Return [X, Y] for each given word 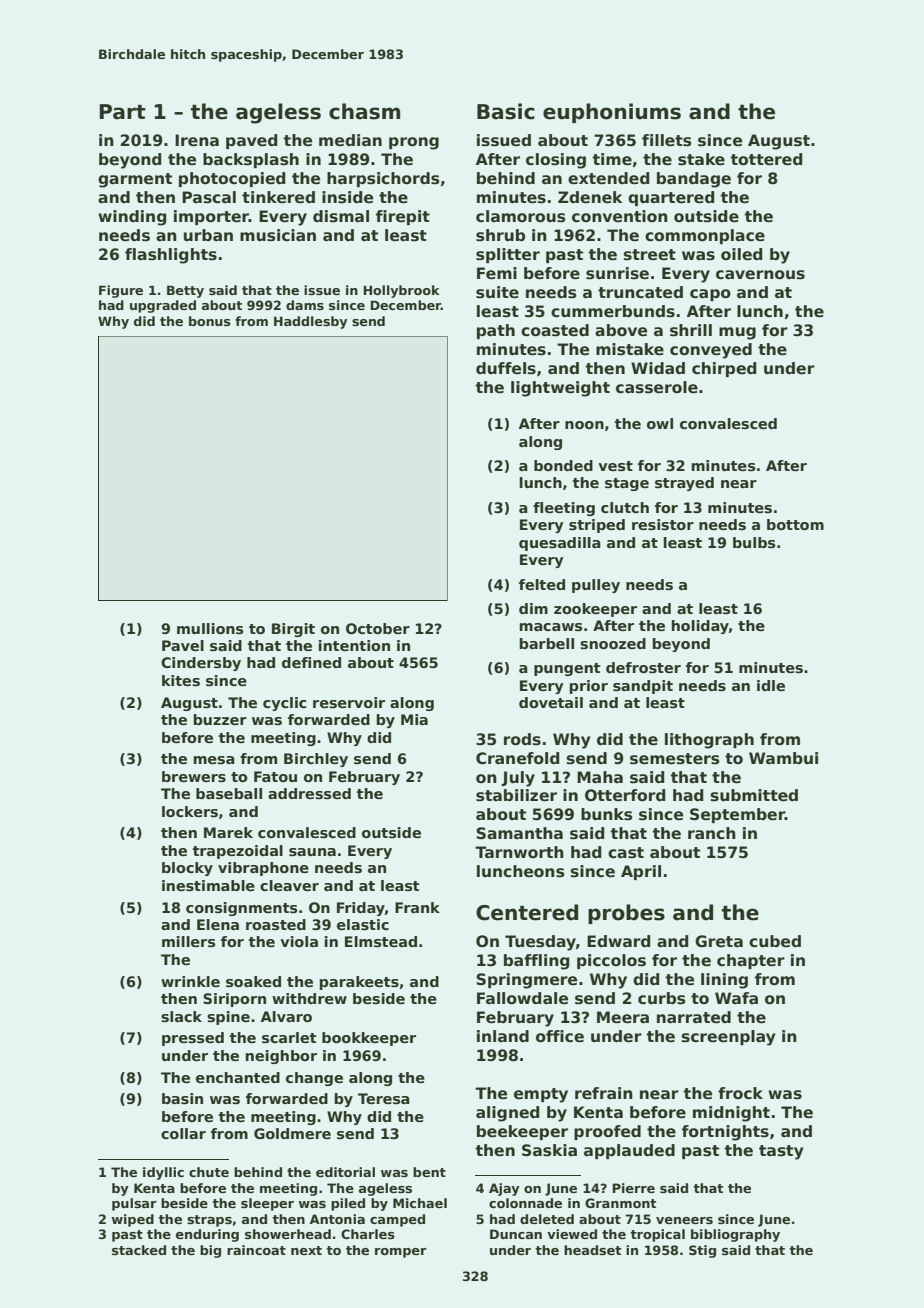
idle [771, 685]
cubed [775, 941]
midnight [731, 1114]
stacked [139, 1250]
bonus [210, 321]
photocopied [232, 179]
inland [503, 1036]
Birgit [293, 630]
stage [627, 484]
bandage [694, 180]
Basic [506, 111]
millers [188, 941]
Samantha [519, 833]
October [378, 628]
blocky [187, 869]
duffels [506, 368]
